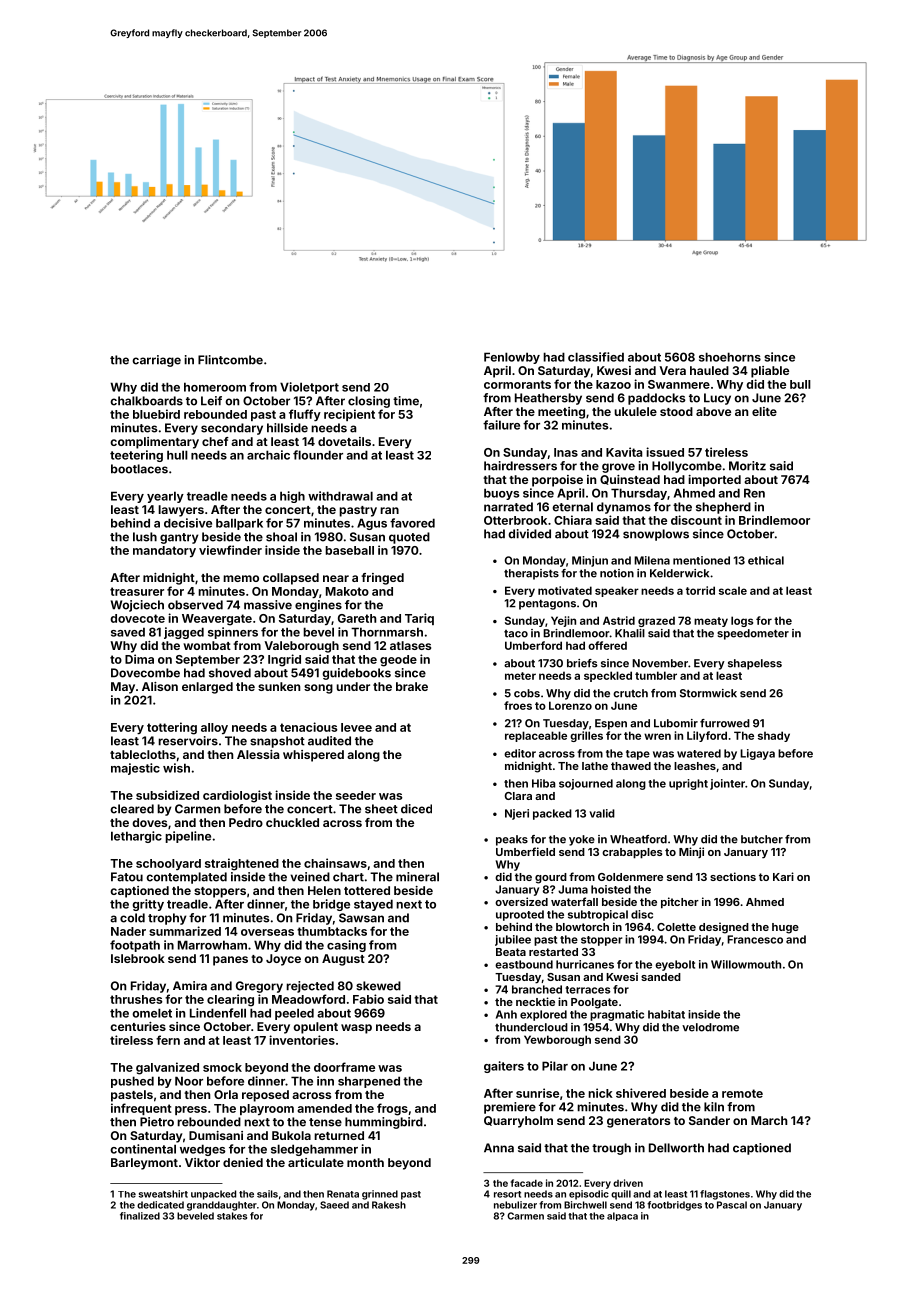 This screenshot has width=924, height=1308. What do you see at coordinates (416, 809) in the screenshot?
I see `diced` at bounding box center [416, 809].
